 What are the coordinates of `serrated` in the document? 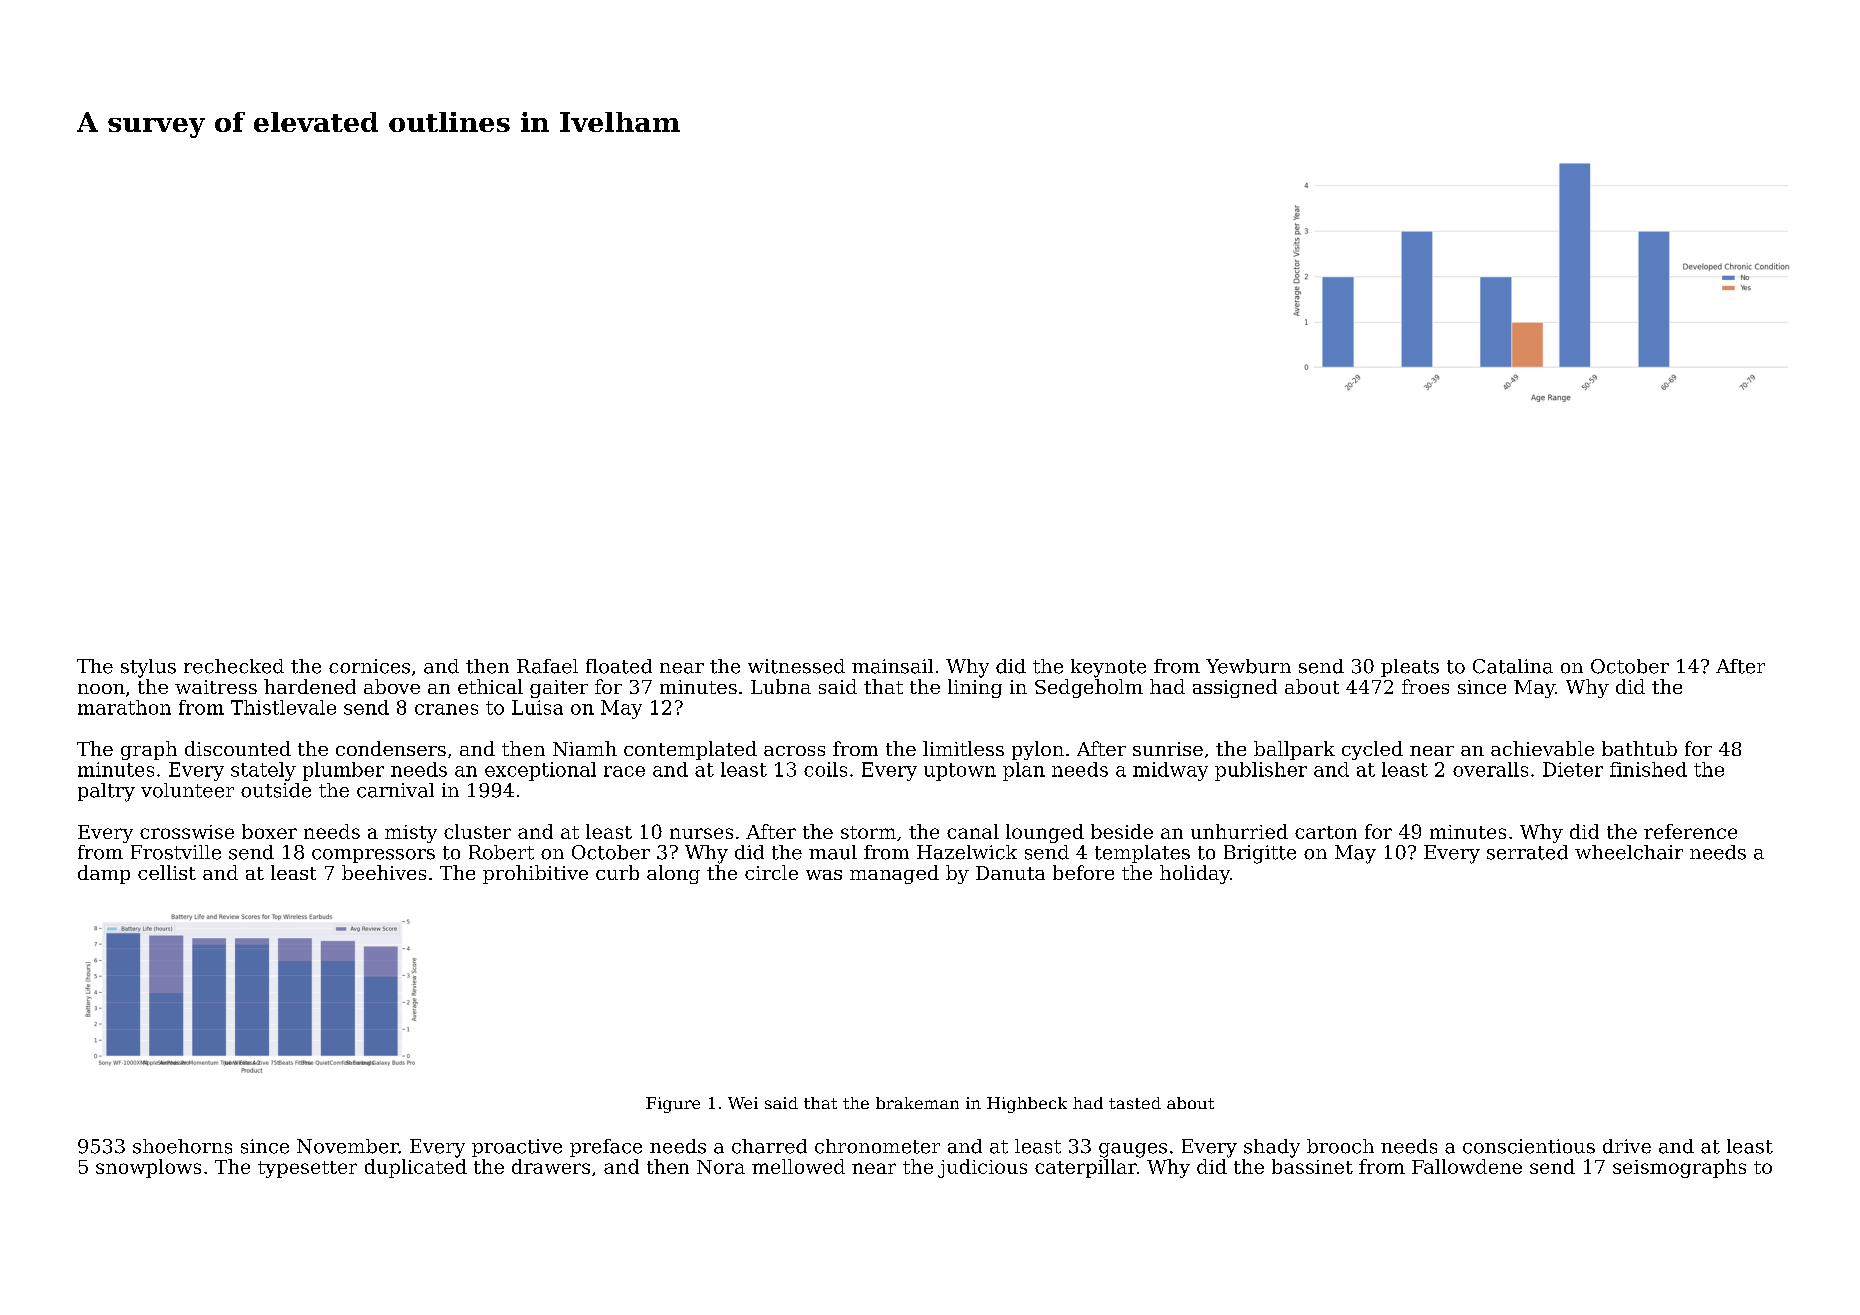 It's located at (1527, 852).
